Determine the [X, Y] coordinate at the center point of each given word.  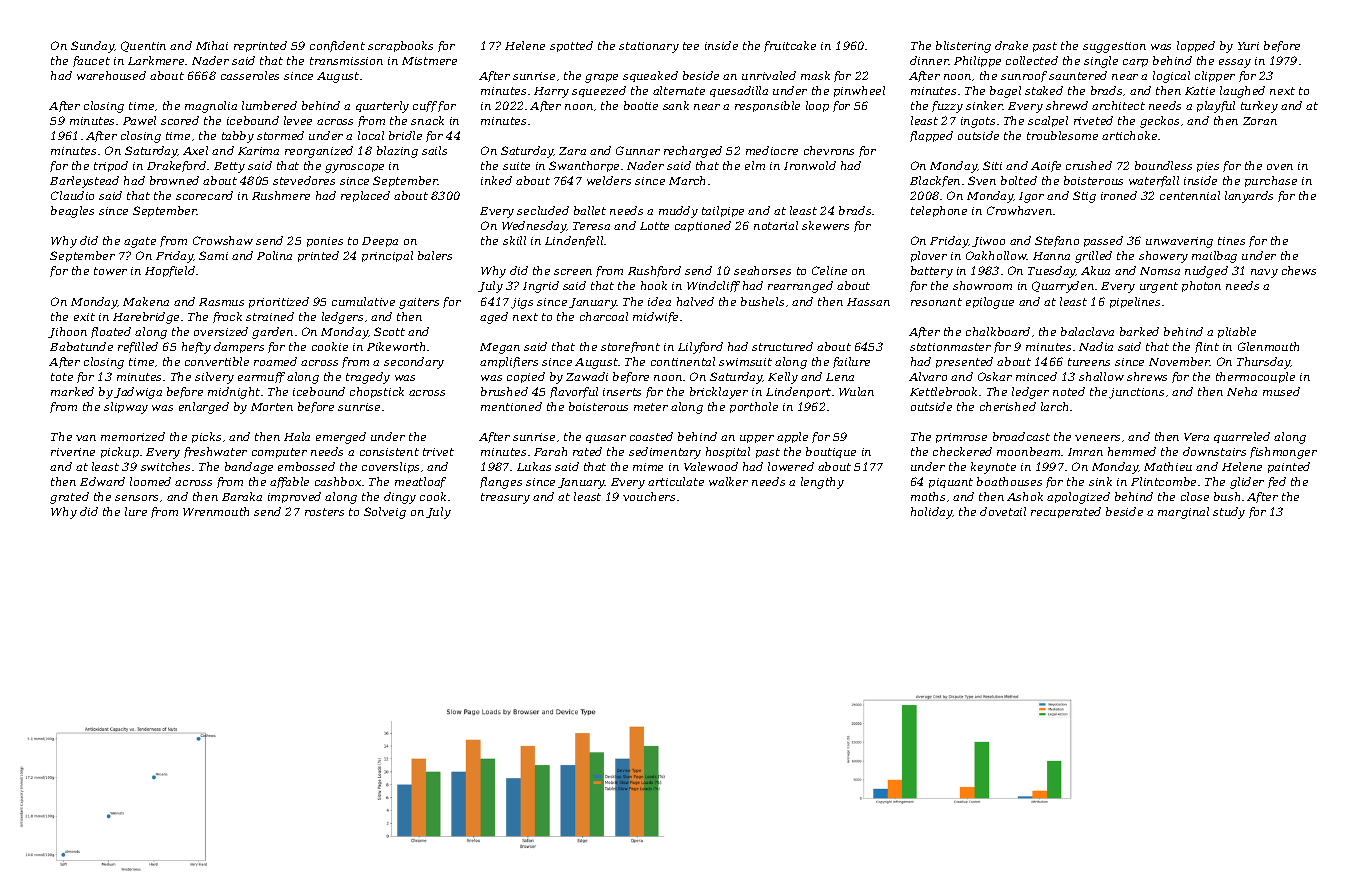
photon [1201, 286]
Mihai [212, 45]
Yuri [1248, 46]
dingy [400, 498]
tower [110, 271]
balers [435, 255]
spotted [571, 46]
